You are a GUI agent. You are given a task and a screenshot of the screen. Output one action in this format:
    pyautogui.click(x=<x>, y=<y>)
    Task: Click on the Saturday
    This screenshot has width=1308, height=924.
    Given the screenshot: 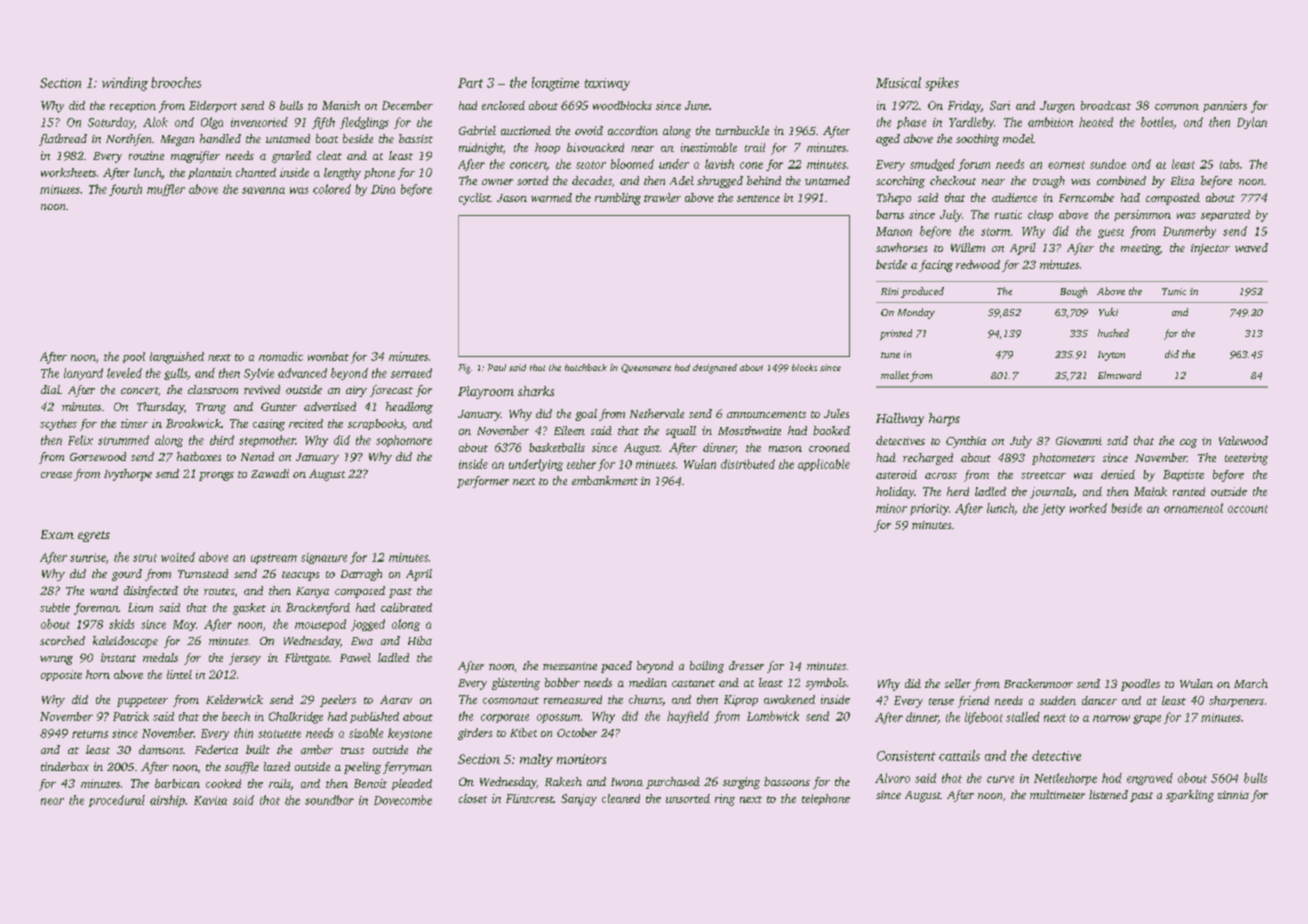 What is the action you would take?
    pyautogui.click(x=111, y=123)
